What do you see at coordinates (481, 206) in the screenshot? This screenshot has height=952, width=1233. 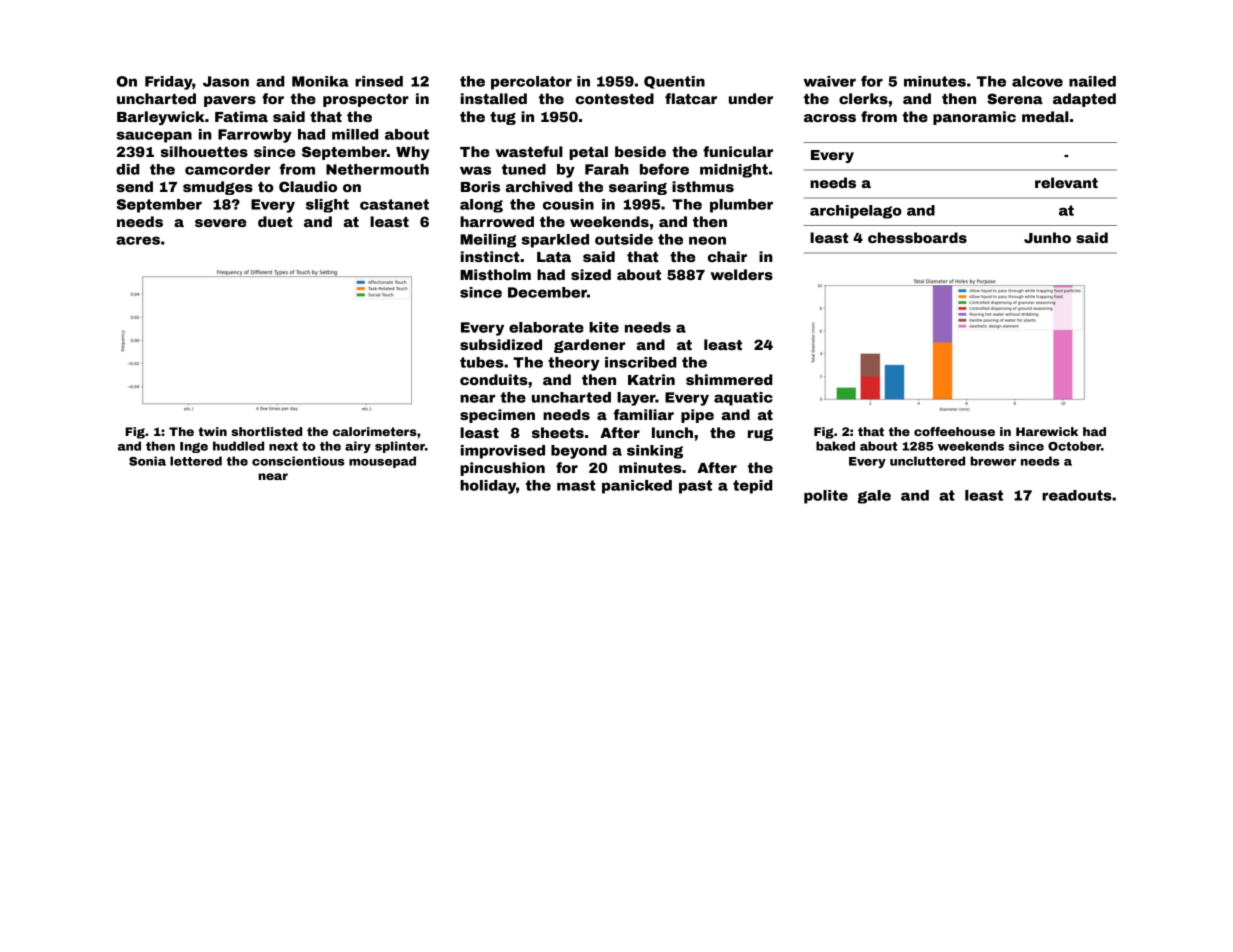 I see `along` at bounding box center [481, 206].
